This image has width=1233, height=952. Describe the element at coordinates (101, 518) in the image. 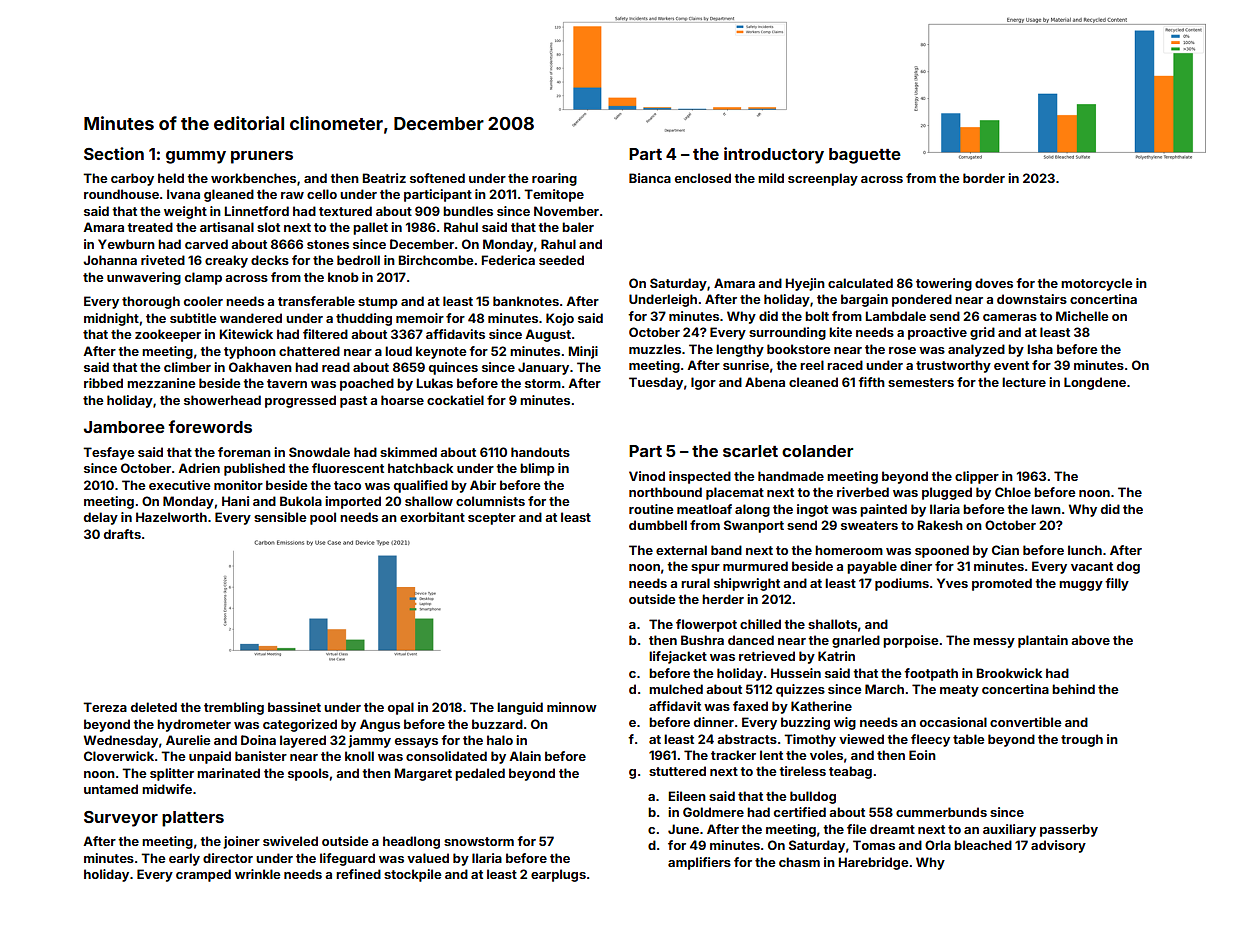

I see `delay` at that location.
